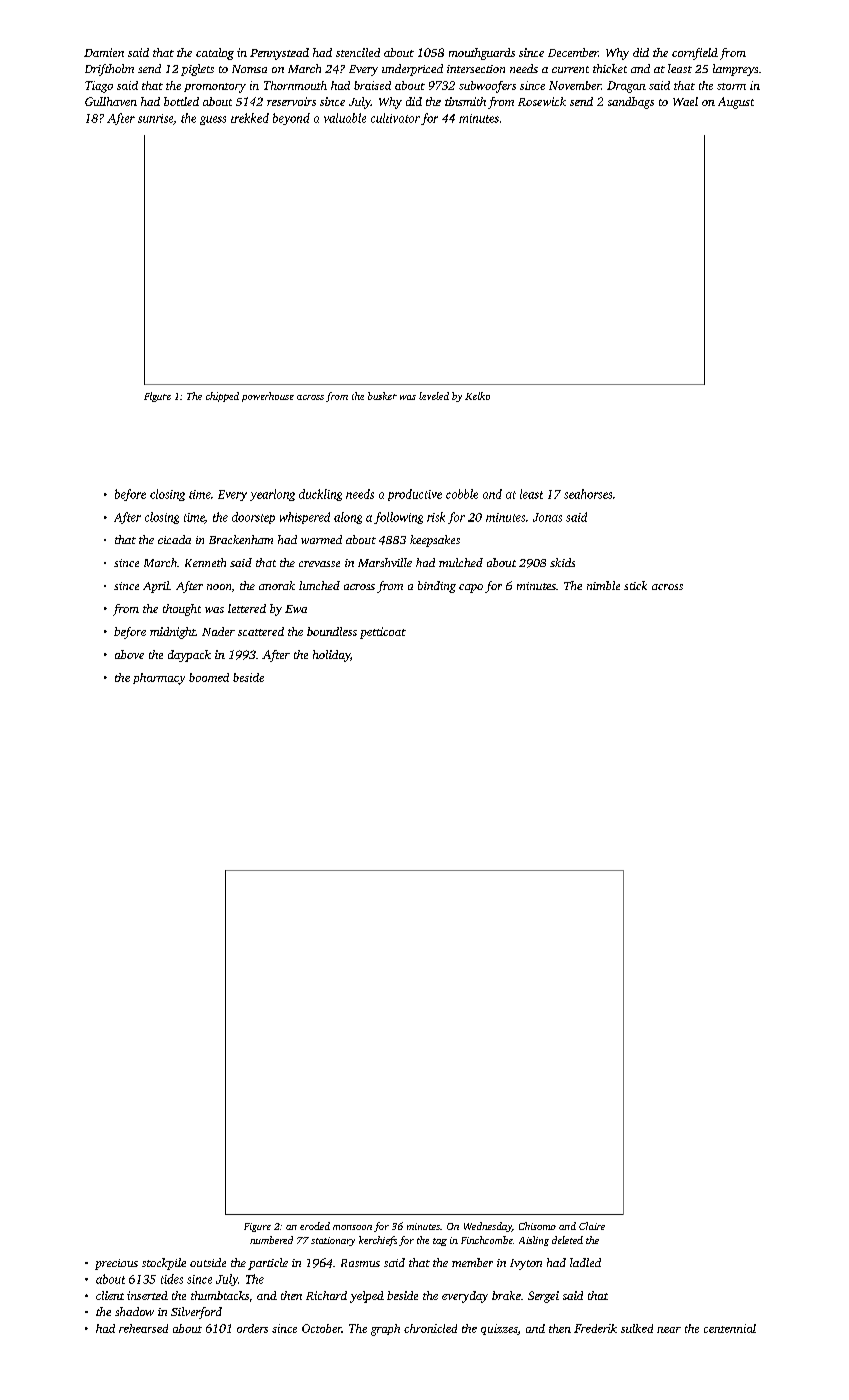  I want to click on rehearsed, so click(143, 1328).
